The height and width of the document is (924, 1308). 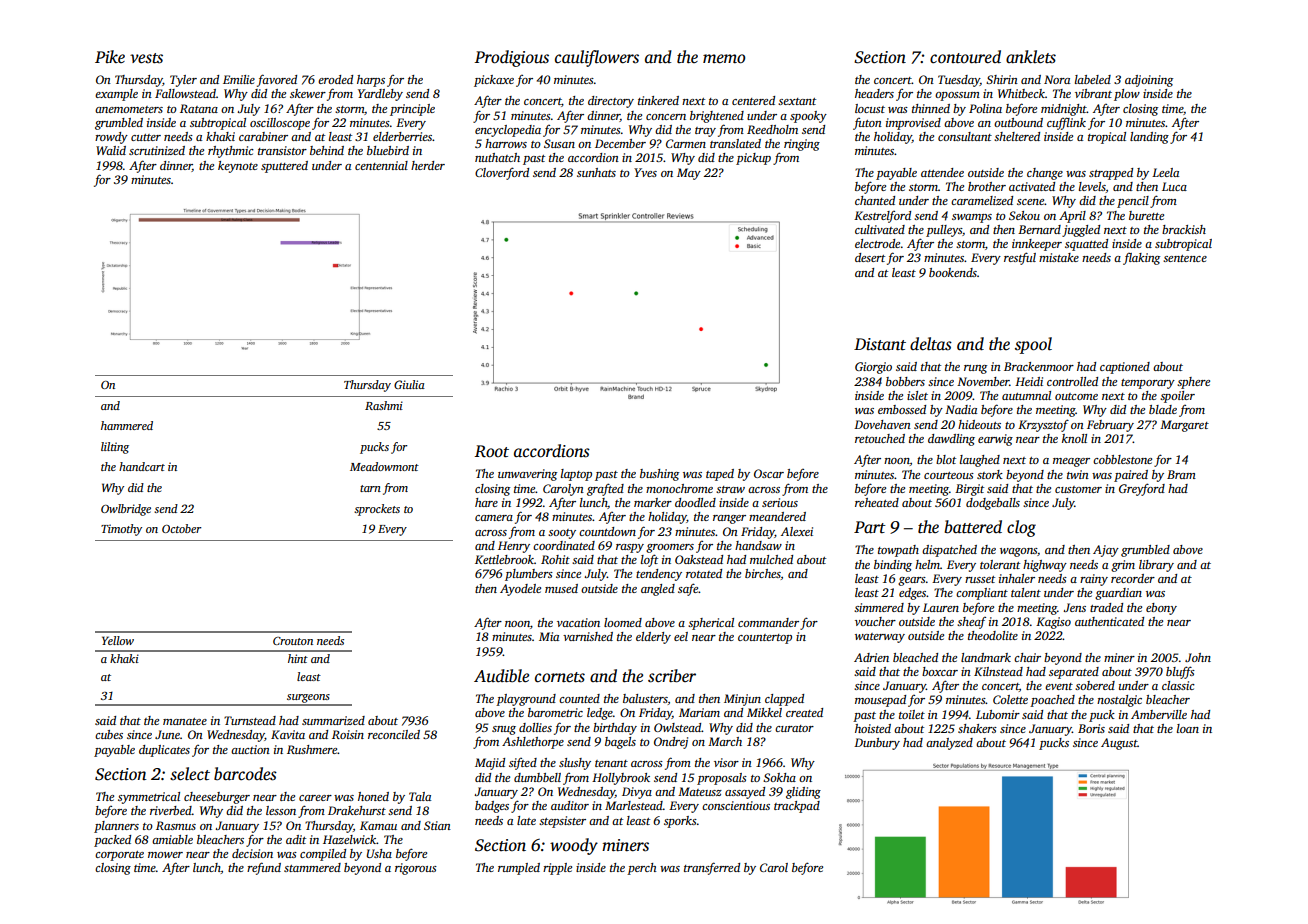 What do you see at coordinates (519, 869) in the document?
I see `rumpled` at bounding box center [519, 869].
